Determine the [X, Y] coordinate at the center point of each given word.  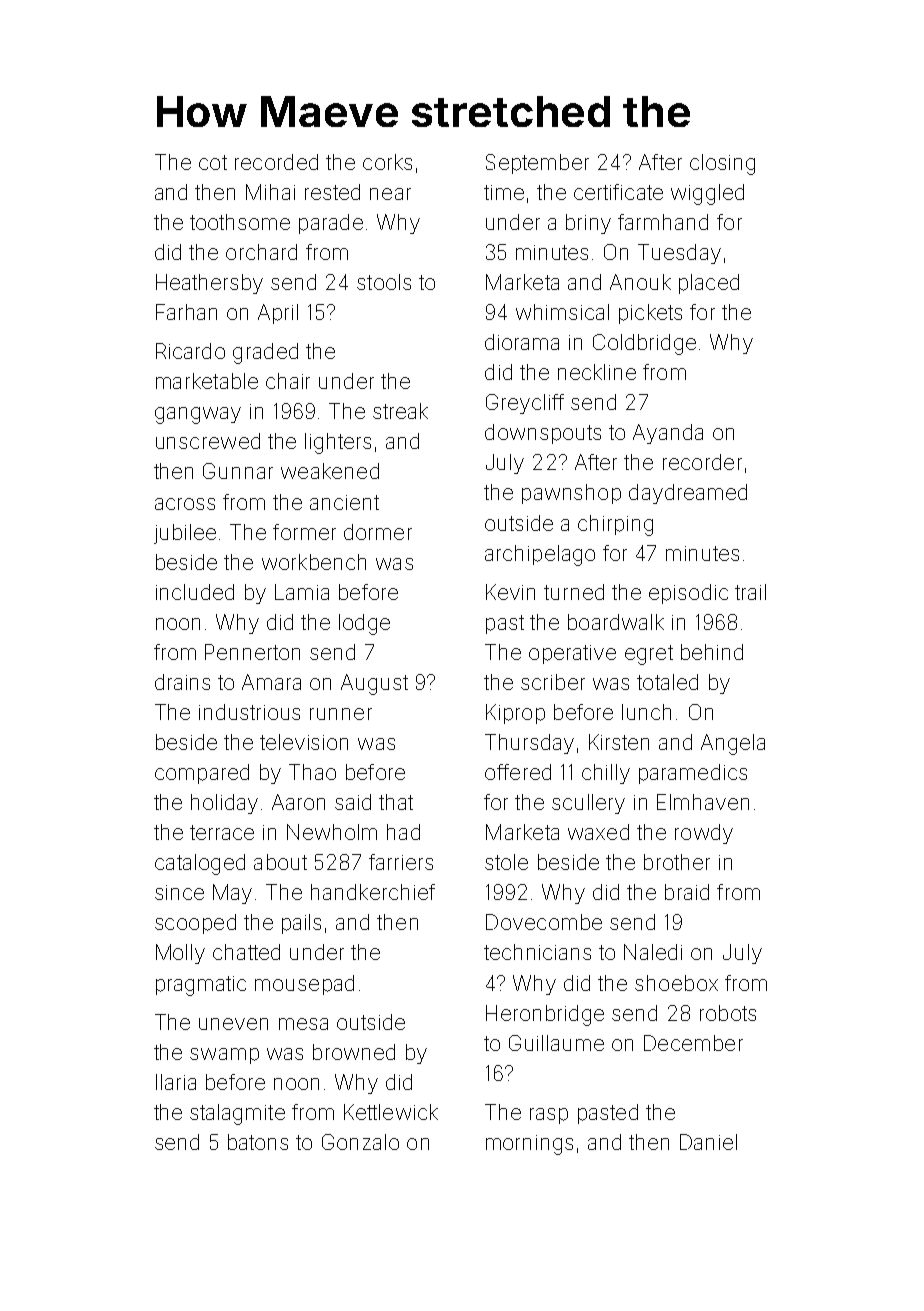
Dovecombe [544, 922]
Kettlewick [391, 1112]
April [278, 314]
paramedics [693, 774]
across [185, 504]
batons [258, 1142]
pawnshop [571, 494]
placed [709, 284]
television [304, 742]
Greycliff [525, 404]
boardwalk [616, 622]
